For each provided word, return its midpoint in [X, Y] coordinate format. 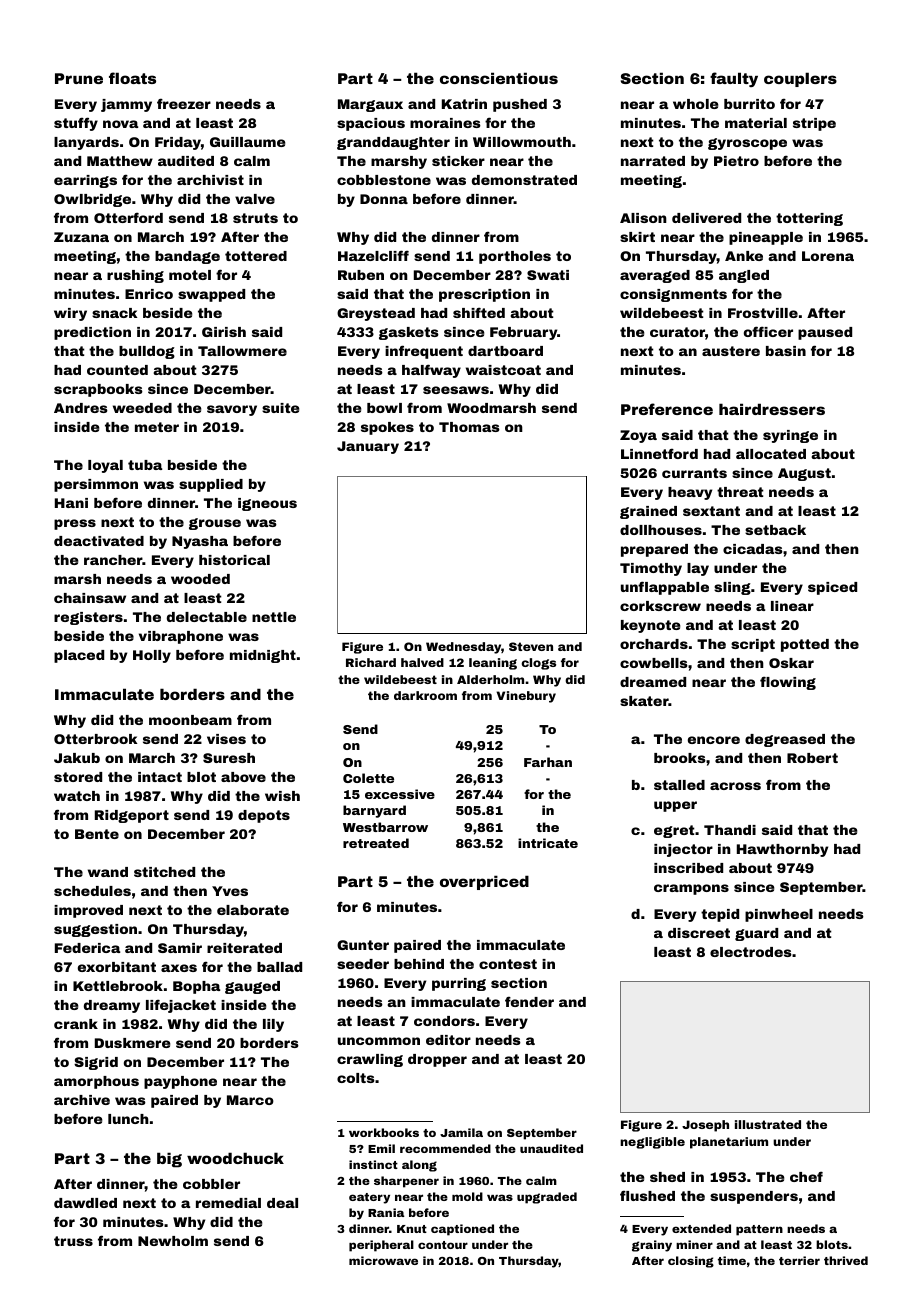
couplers [800, 79]
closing [691, 1262]
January [368, 447]
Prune [79, 78]
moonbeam [190, 720]
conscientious [499, 78]
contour [443, 1245]
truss [73, 1241]
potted [805, 645]
